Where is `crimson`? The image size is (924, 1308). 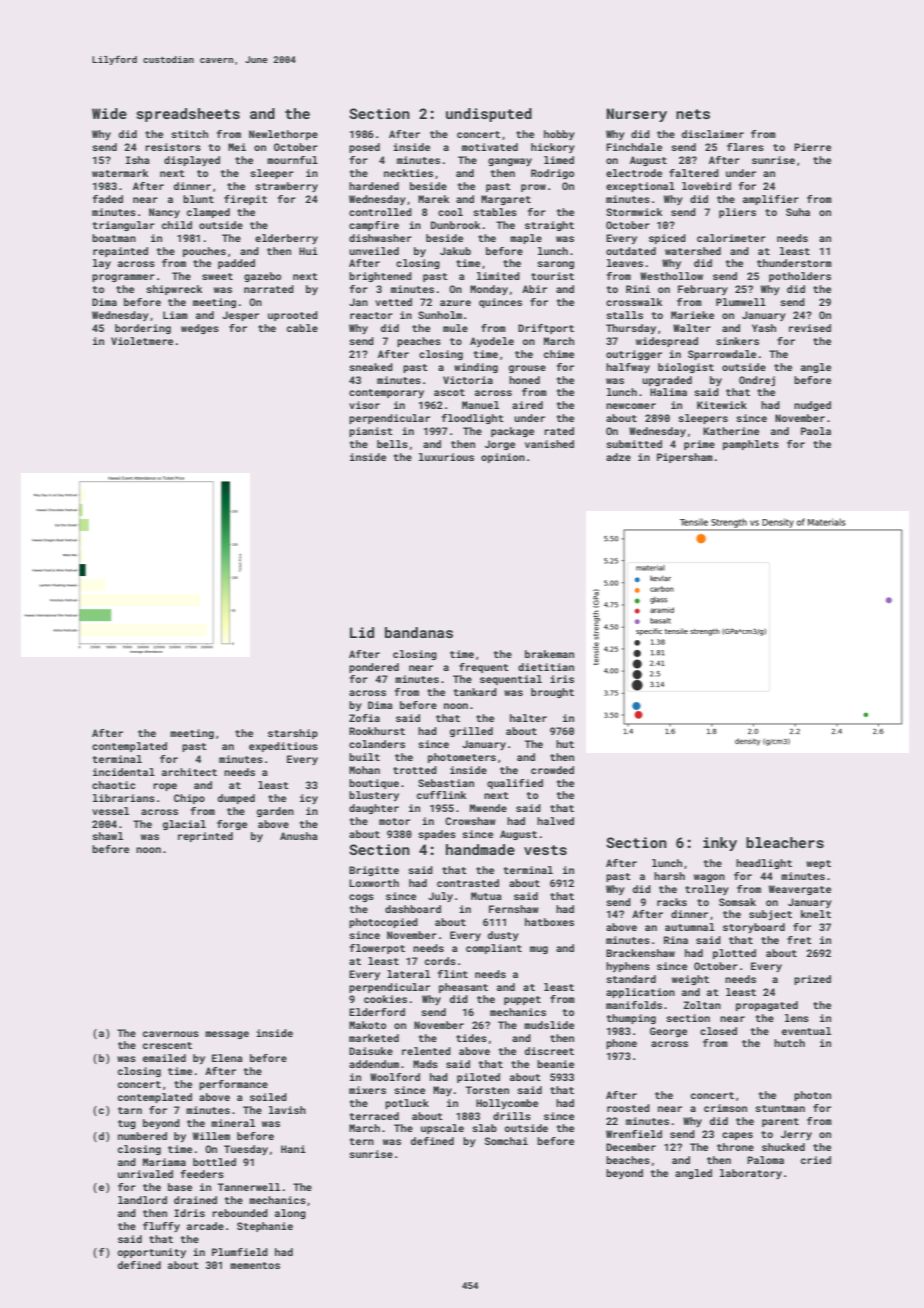 crimson is located at coordinates (725, 1108).
